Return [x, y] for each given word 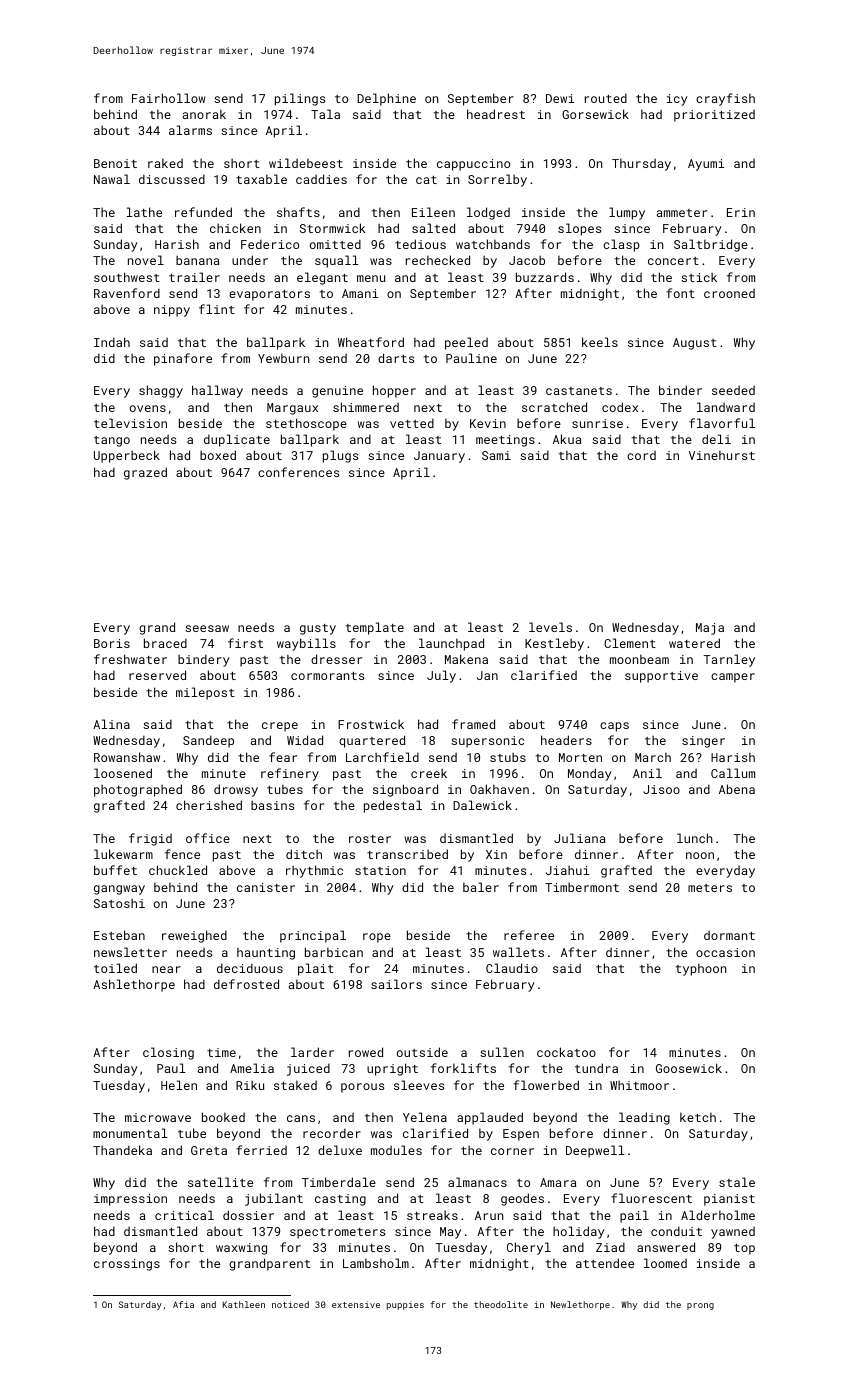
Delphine [386, 99]
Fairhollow [169, 98]
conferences [298, 472]
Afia [183, 1304]
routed [606, 98]
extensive [356, 1304]
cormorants [327, 676]
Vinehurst [722, 455]
